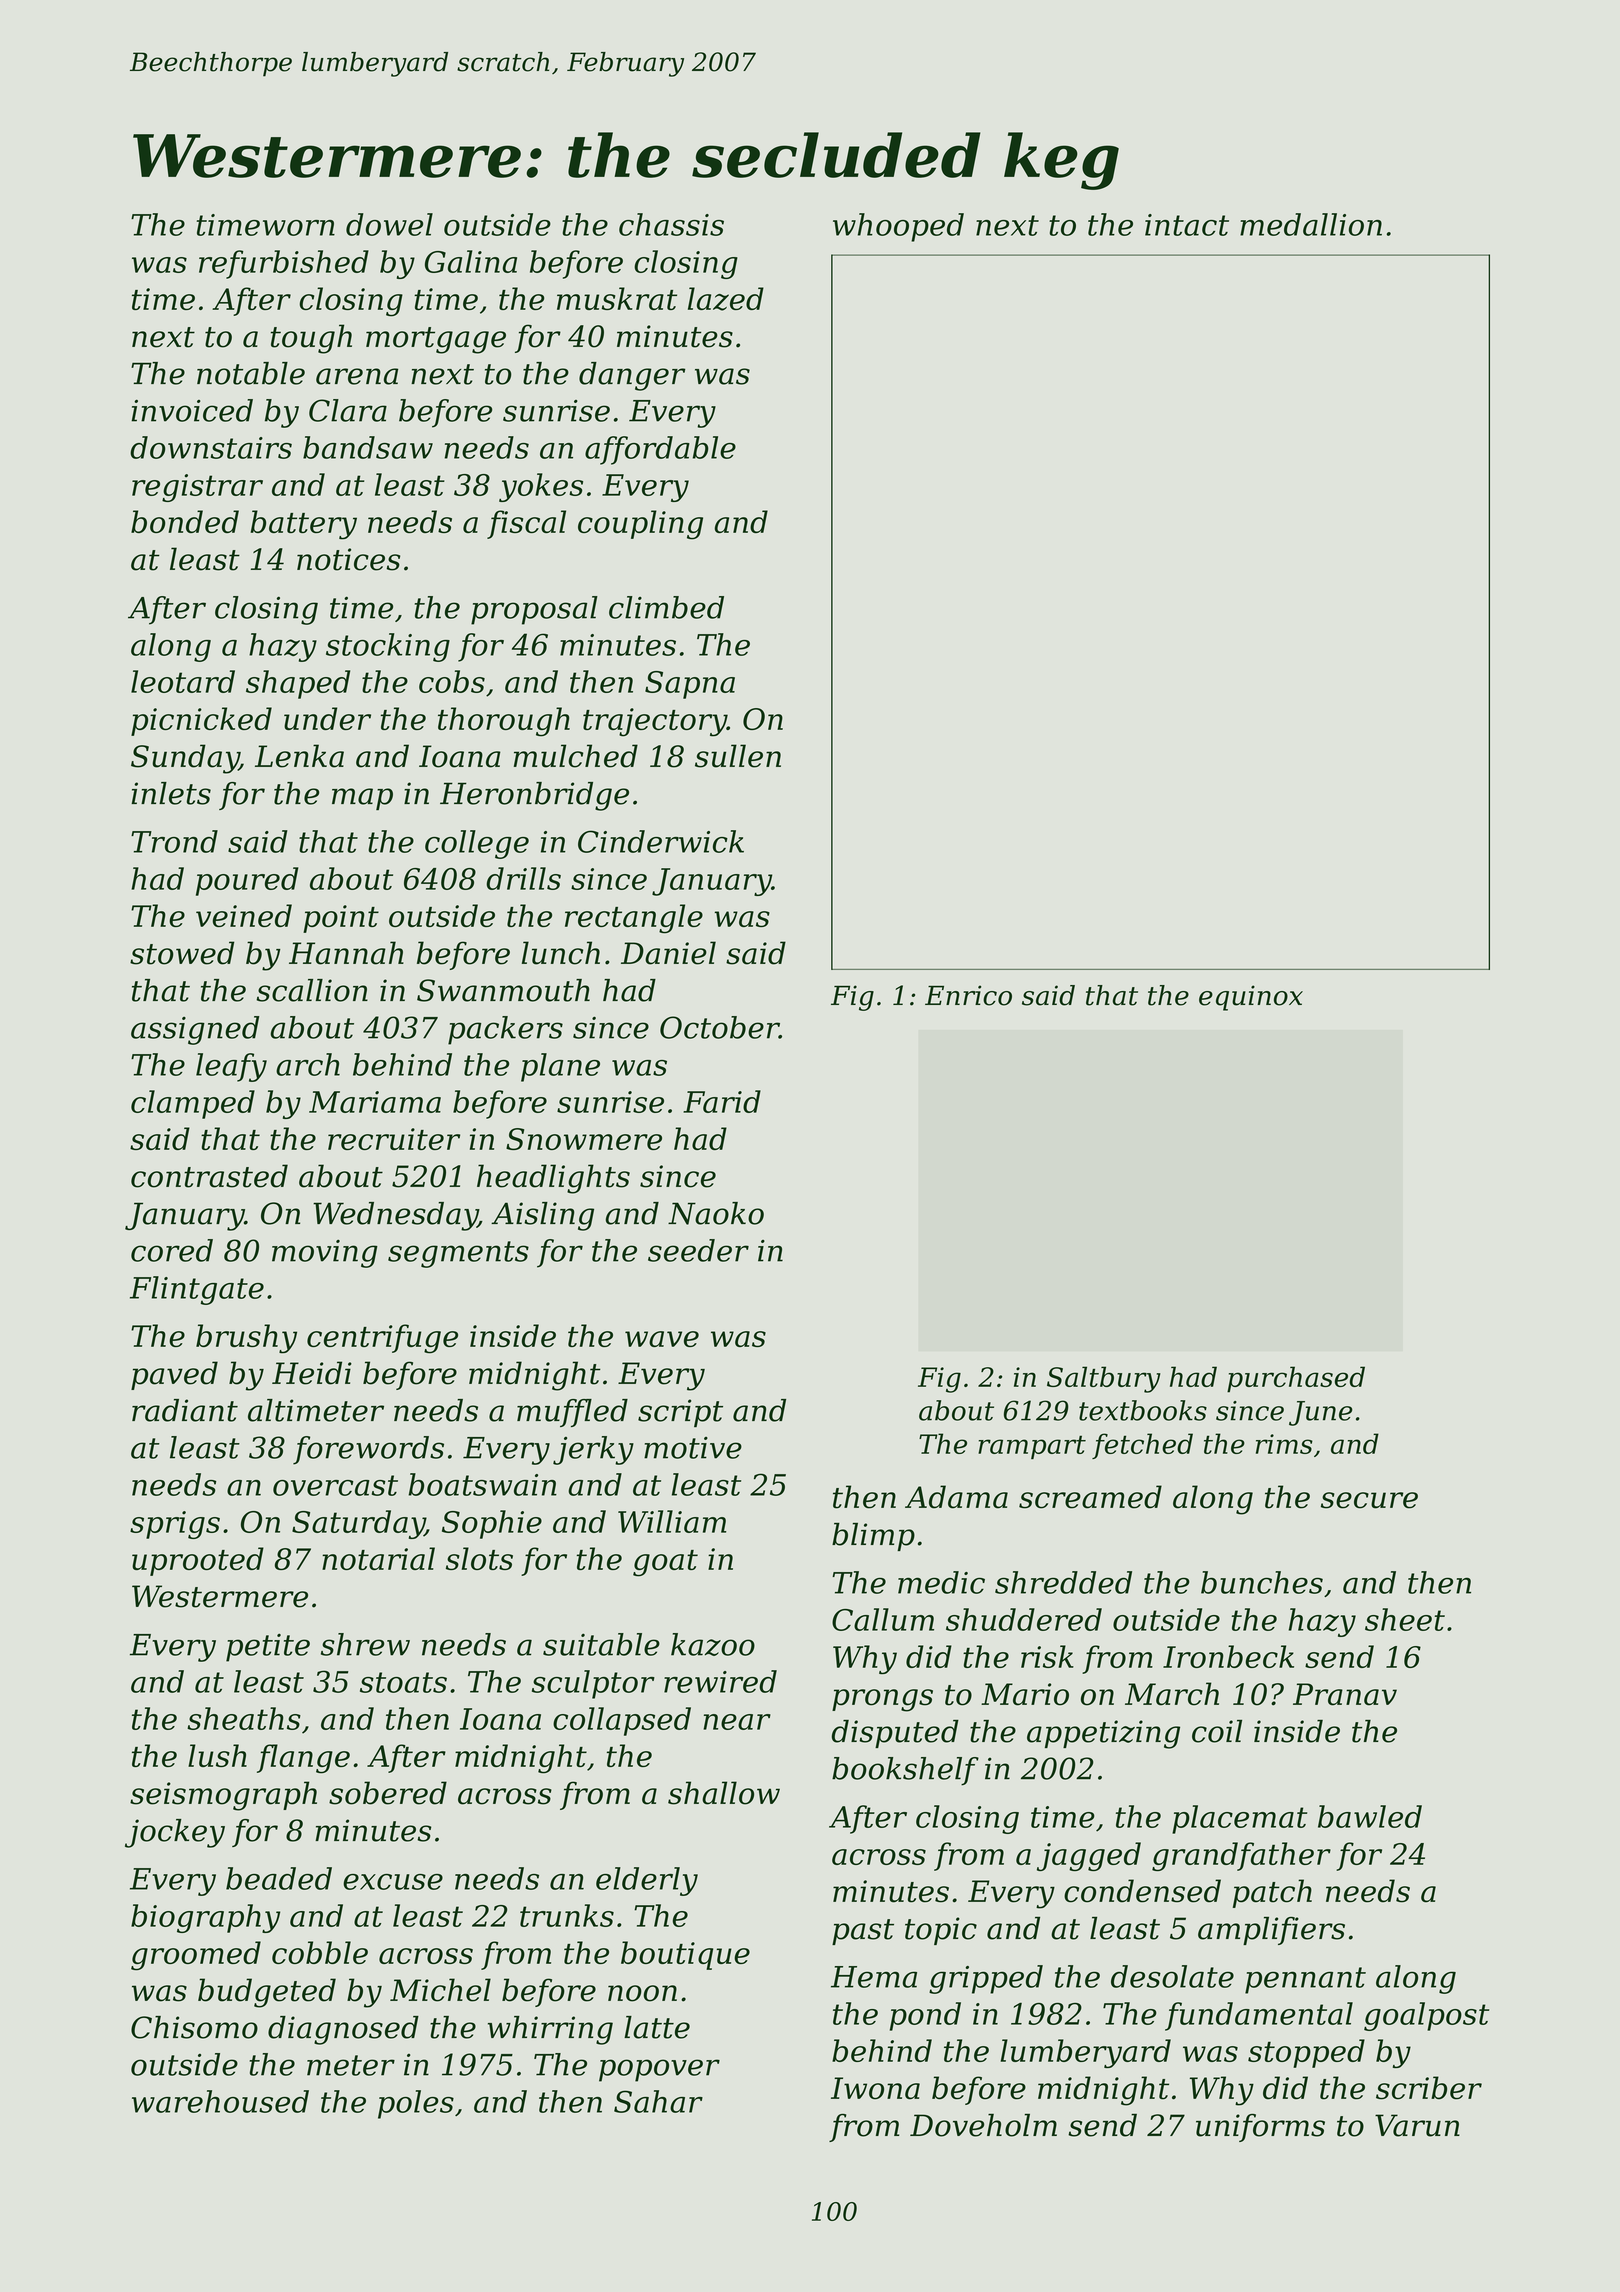  Describe the element at coordinates (375, 1102) in the page. I see `Mariama` at that location.
